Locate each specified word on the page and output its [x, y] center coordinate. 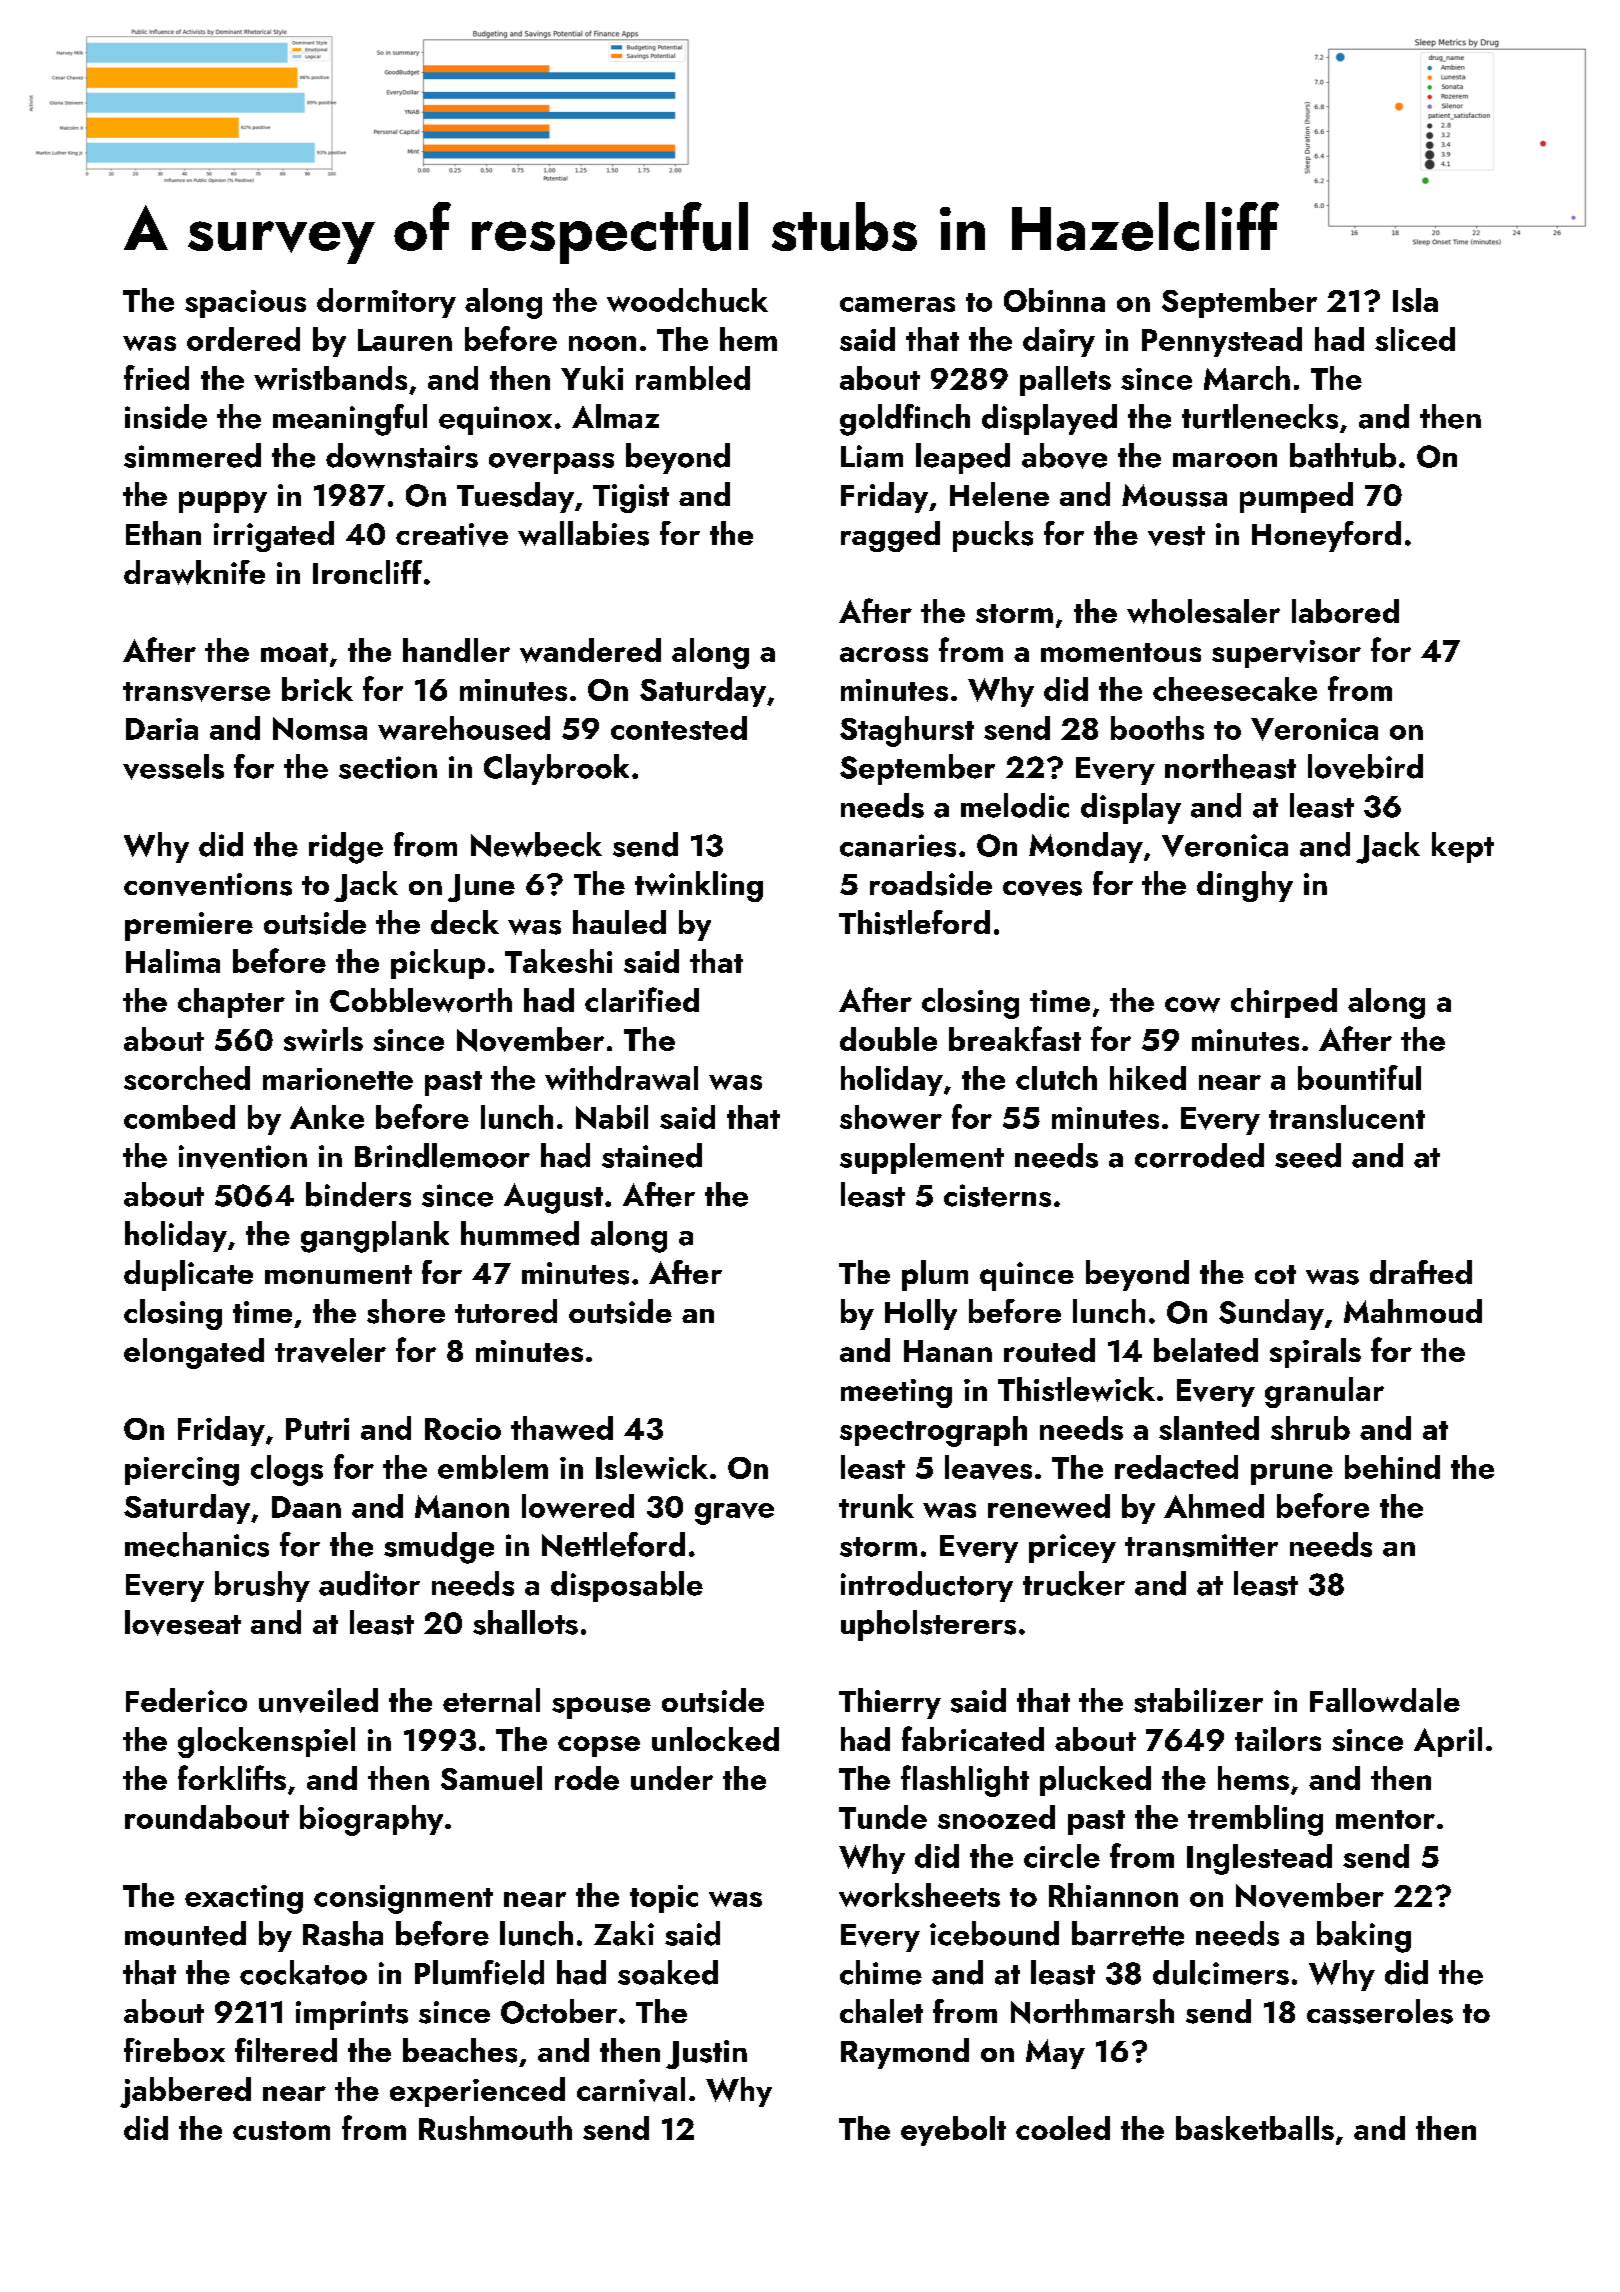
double [888, 1039]
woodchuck [687, 300]
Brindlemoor [442, 1155]
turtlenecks [1260, 416]
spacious [245, 304]
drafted [1421, 1272]
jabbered [185, 2092]
